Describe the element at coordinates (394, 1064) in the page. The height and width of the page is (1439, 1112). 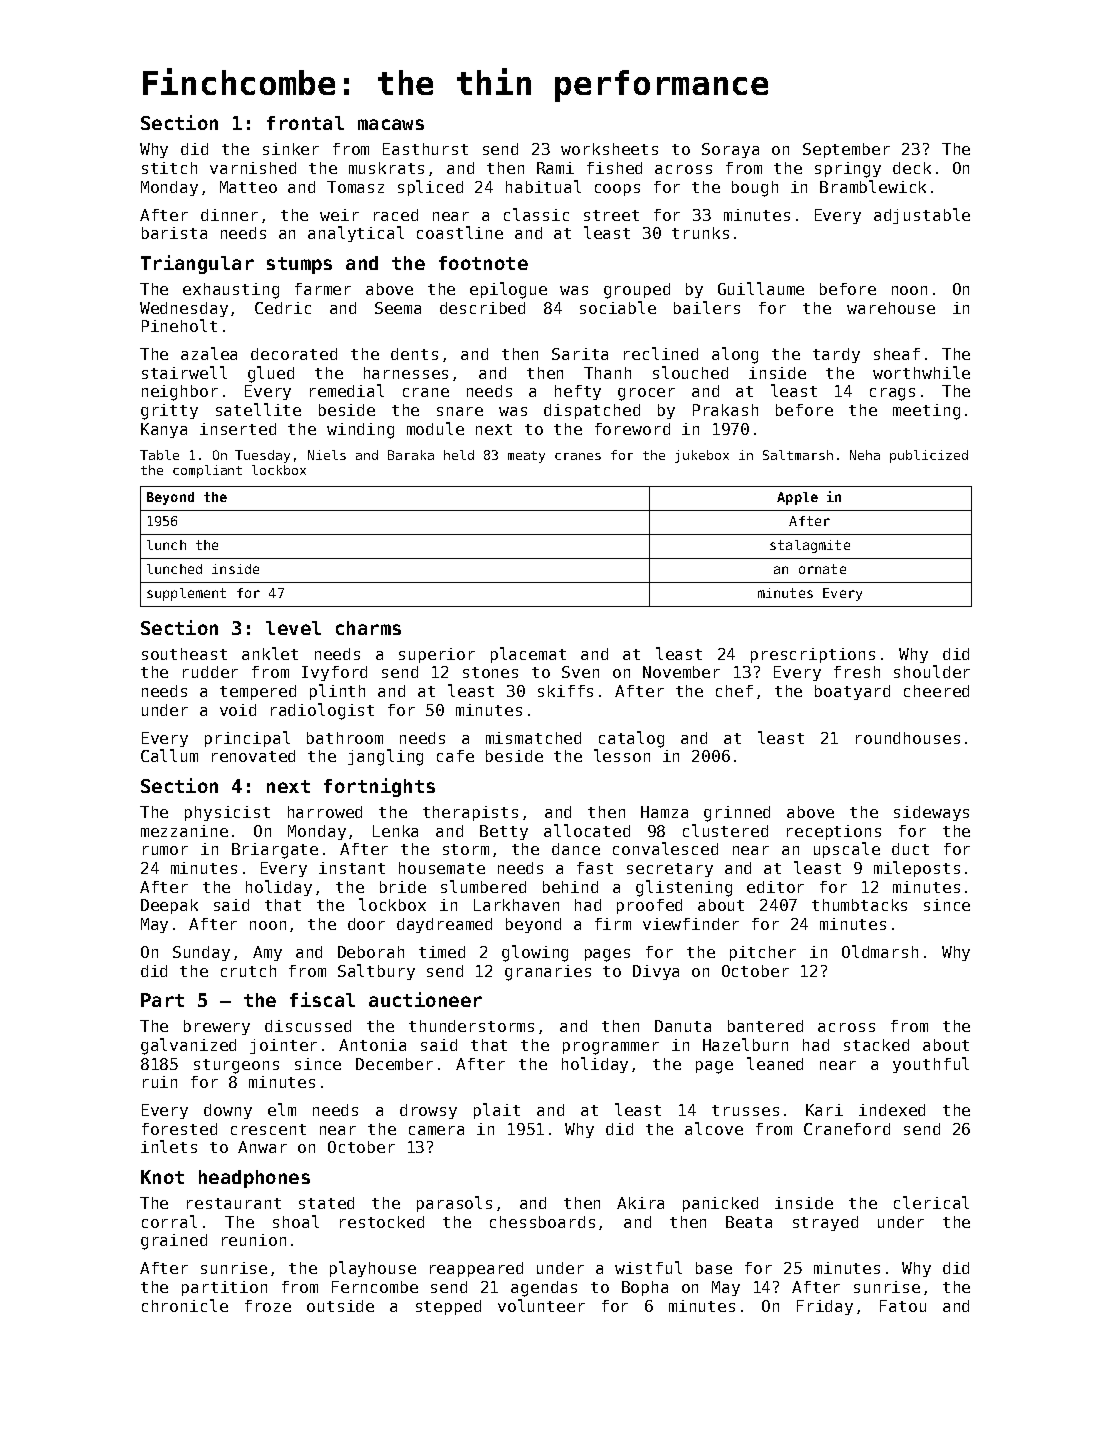
I see `December` at that location.
